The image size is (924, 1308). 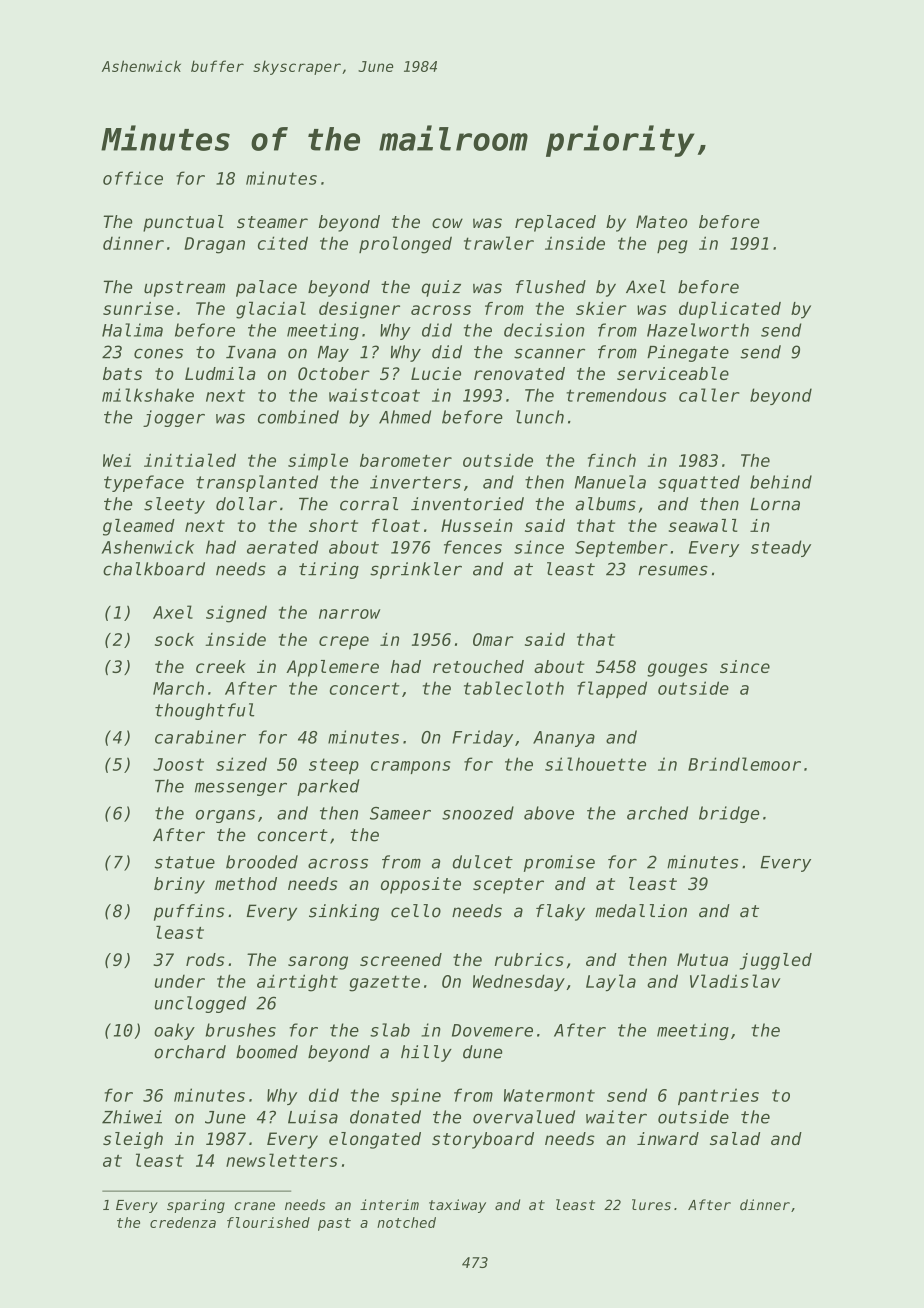 I want to click on parked, so click(x=328, y=787).
